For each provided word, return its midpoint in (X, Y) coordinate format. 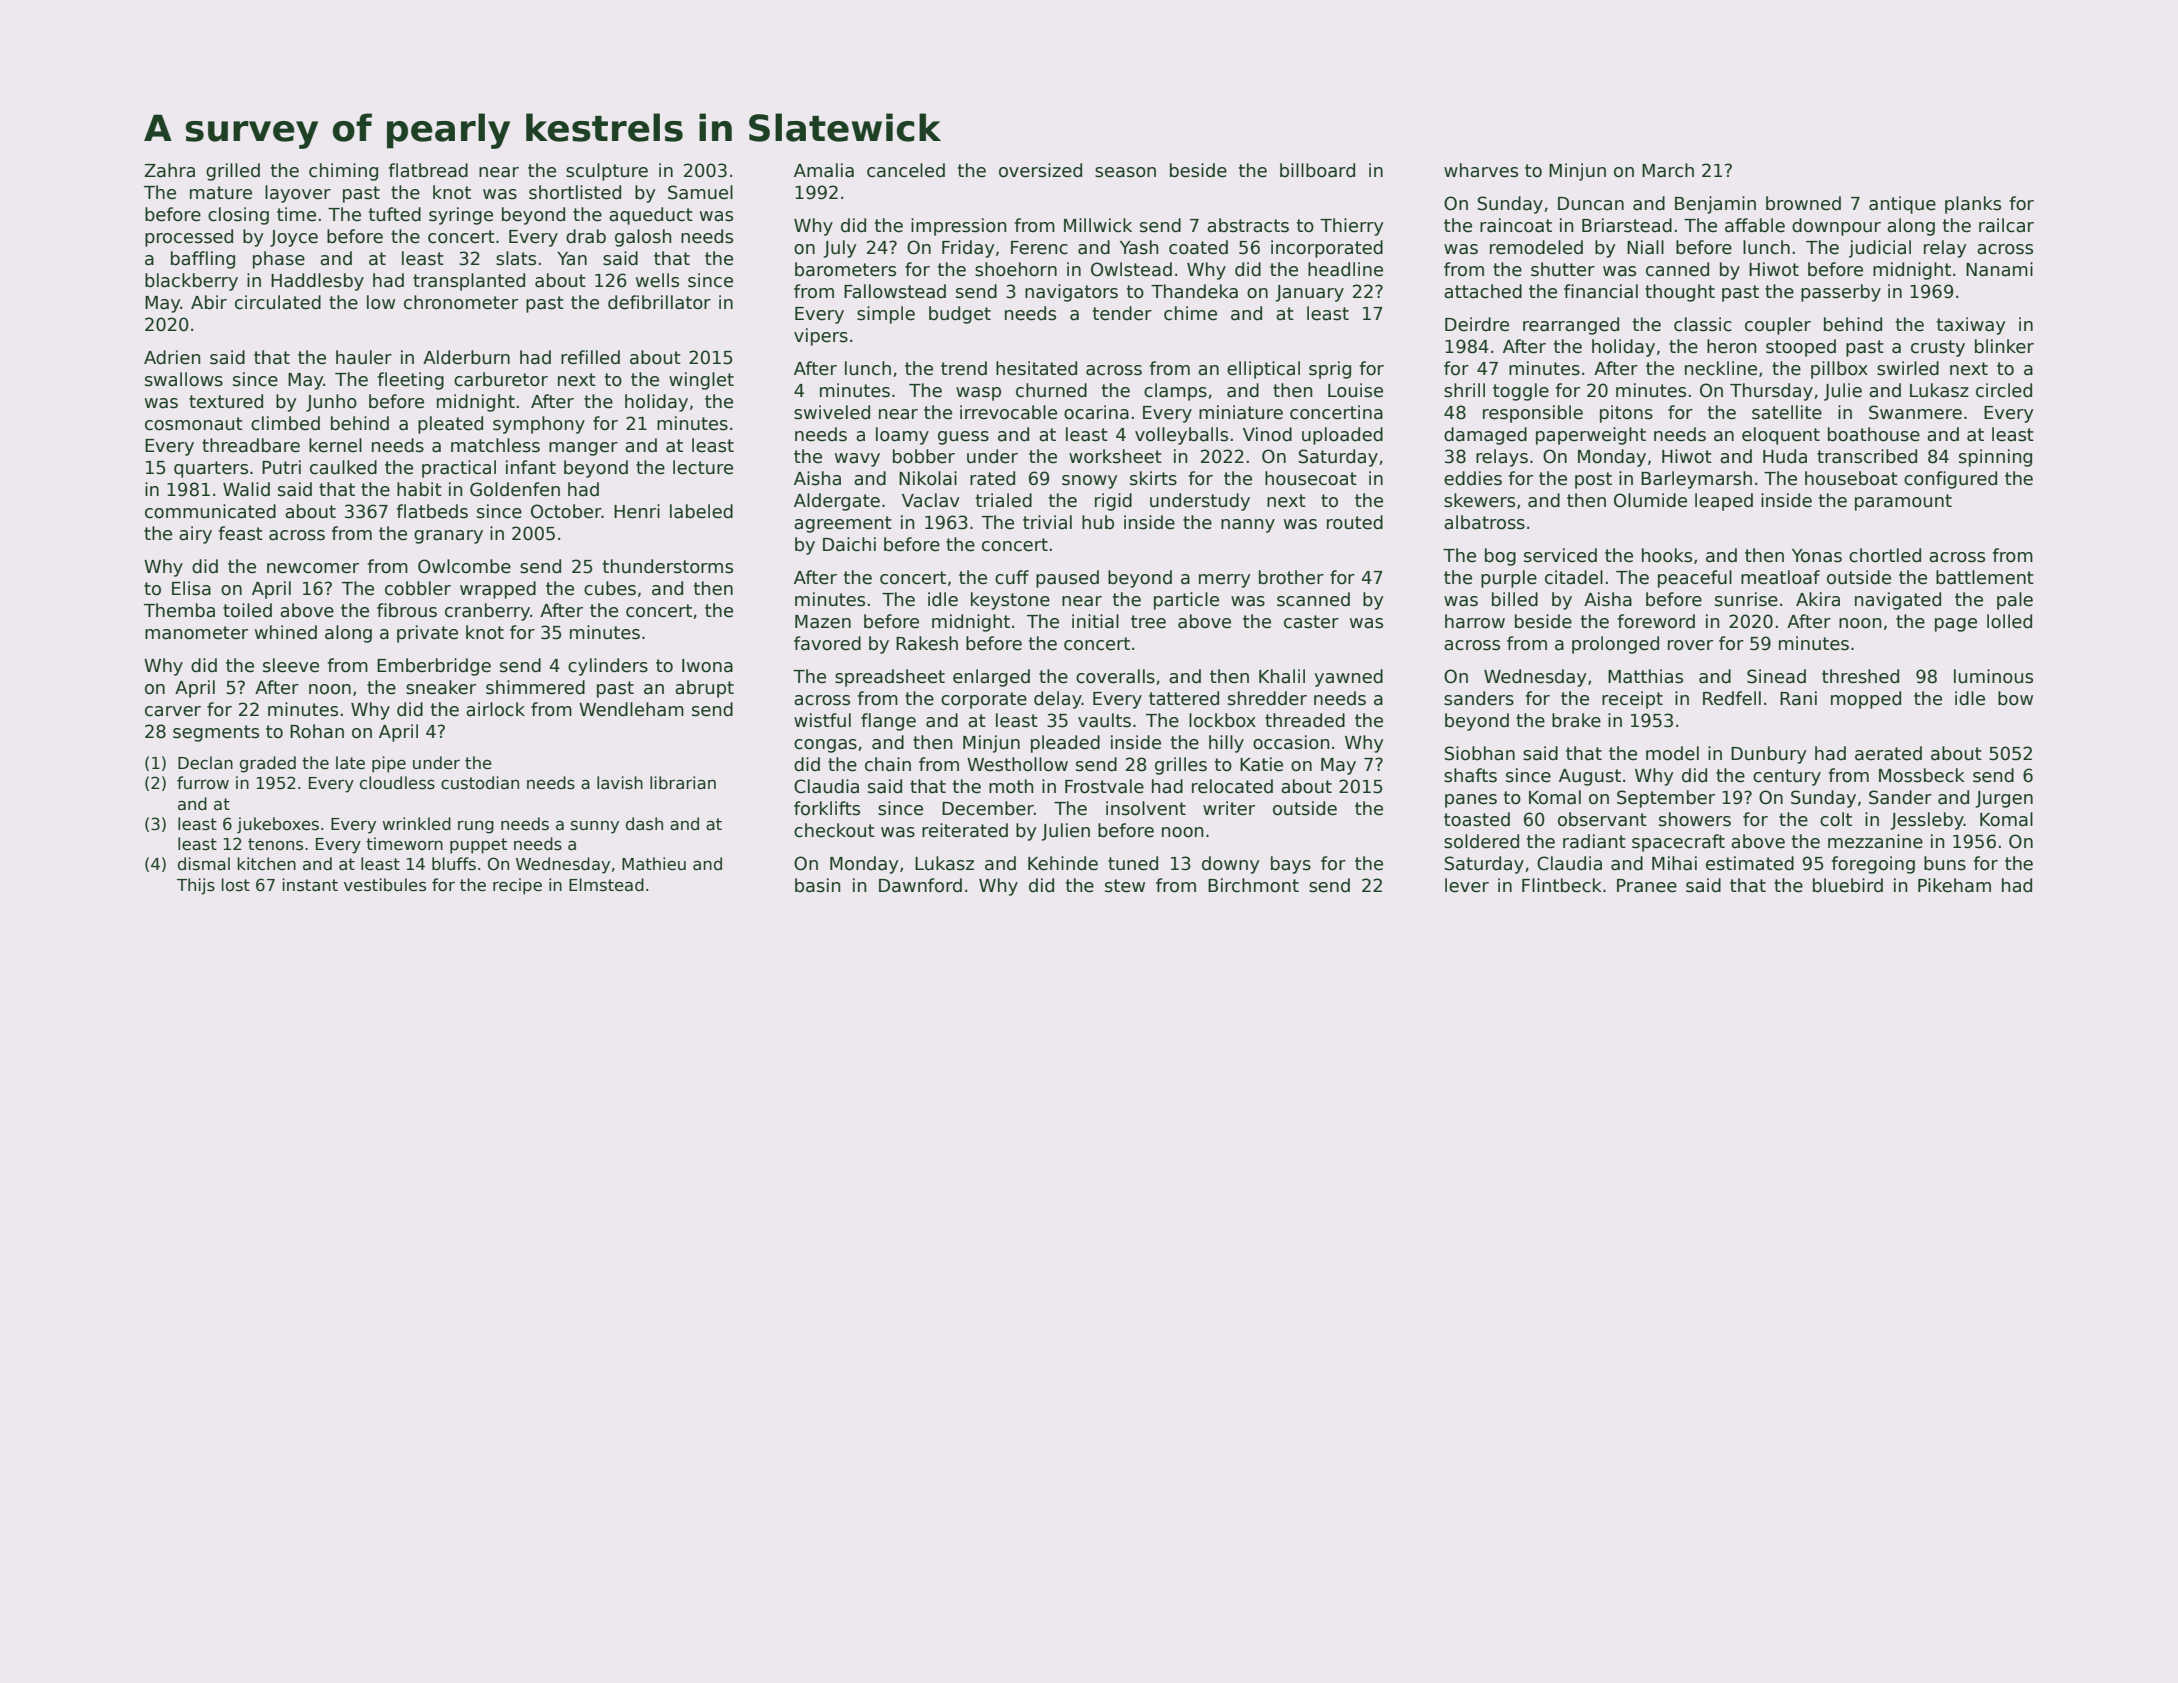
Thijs (196, 886)
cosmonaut (194, 424)
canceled (906, 170)
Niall (1645, 247)
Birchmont (1253, 885)
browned (1803, 203)
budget (960, 315)
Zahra (169, 170)
